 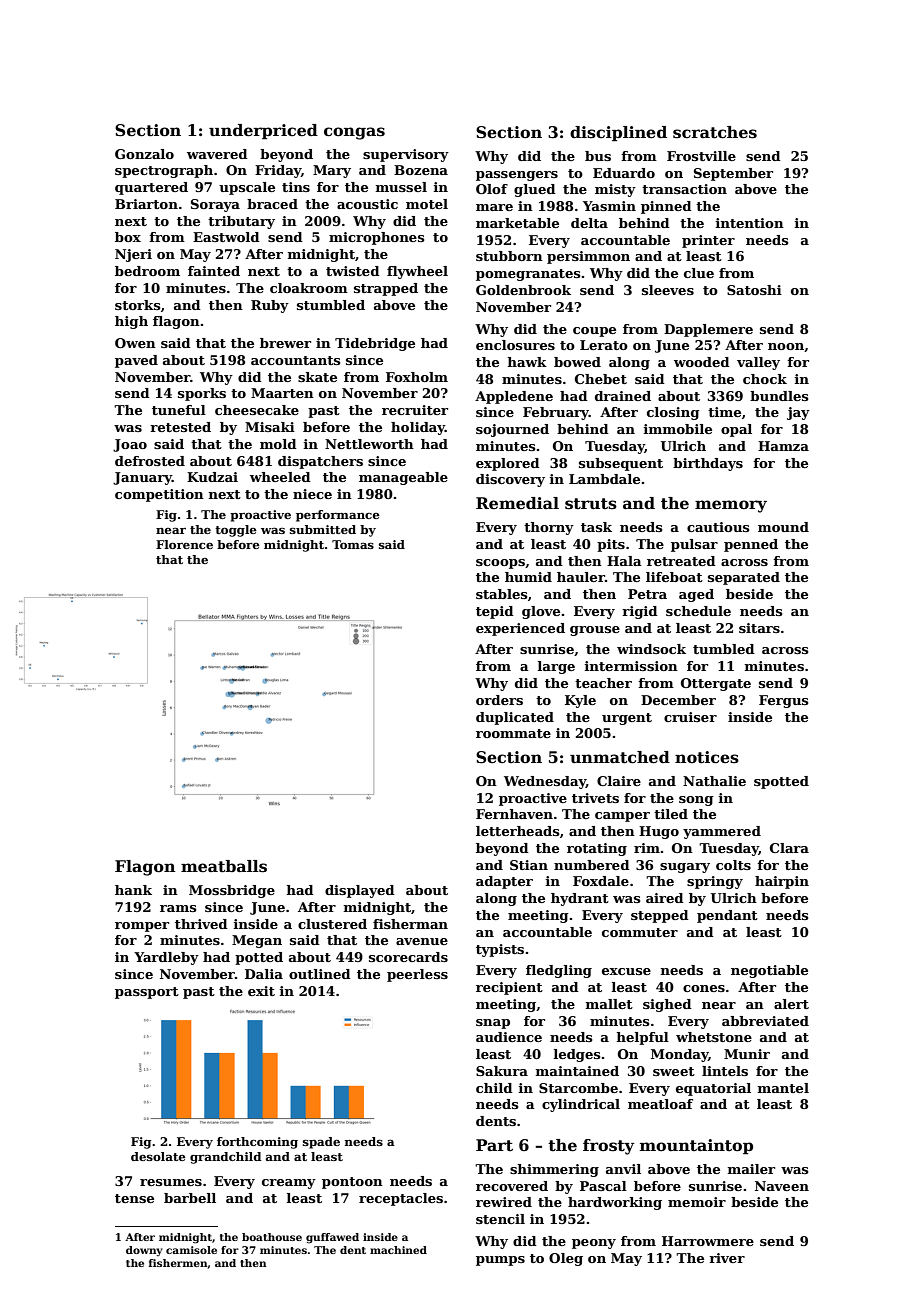 What do you see at coordinates (166, 958) in the screenshot?
I see `Yardleby` at bounding box center [166, 958].
